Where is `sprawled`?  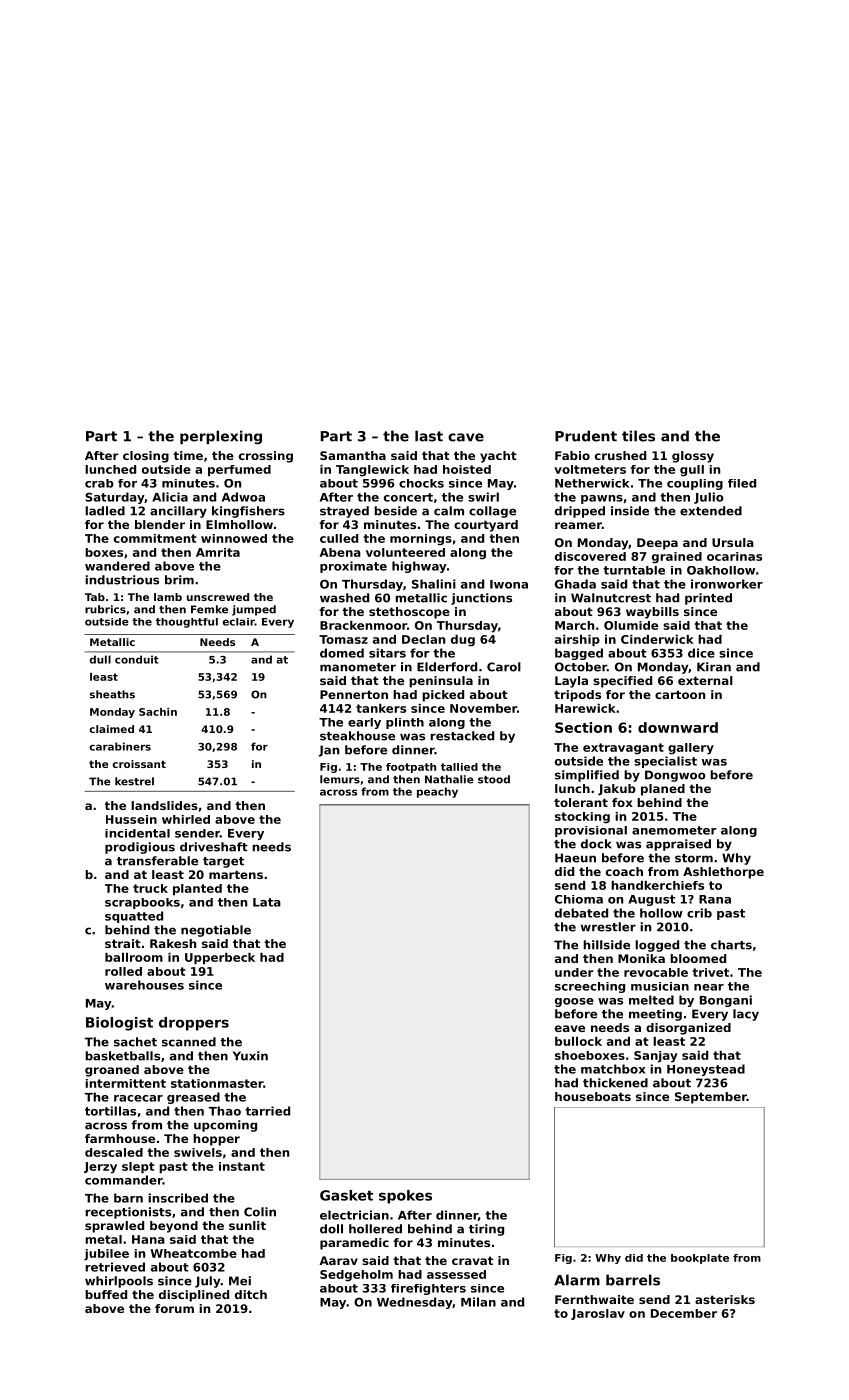 sprawled is located at coordinates (114, 1227).
